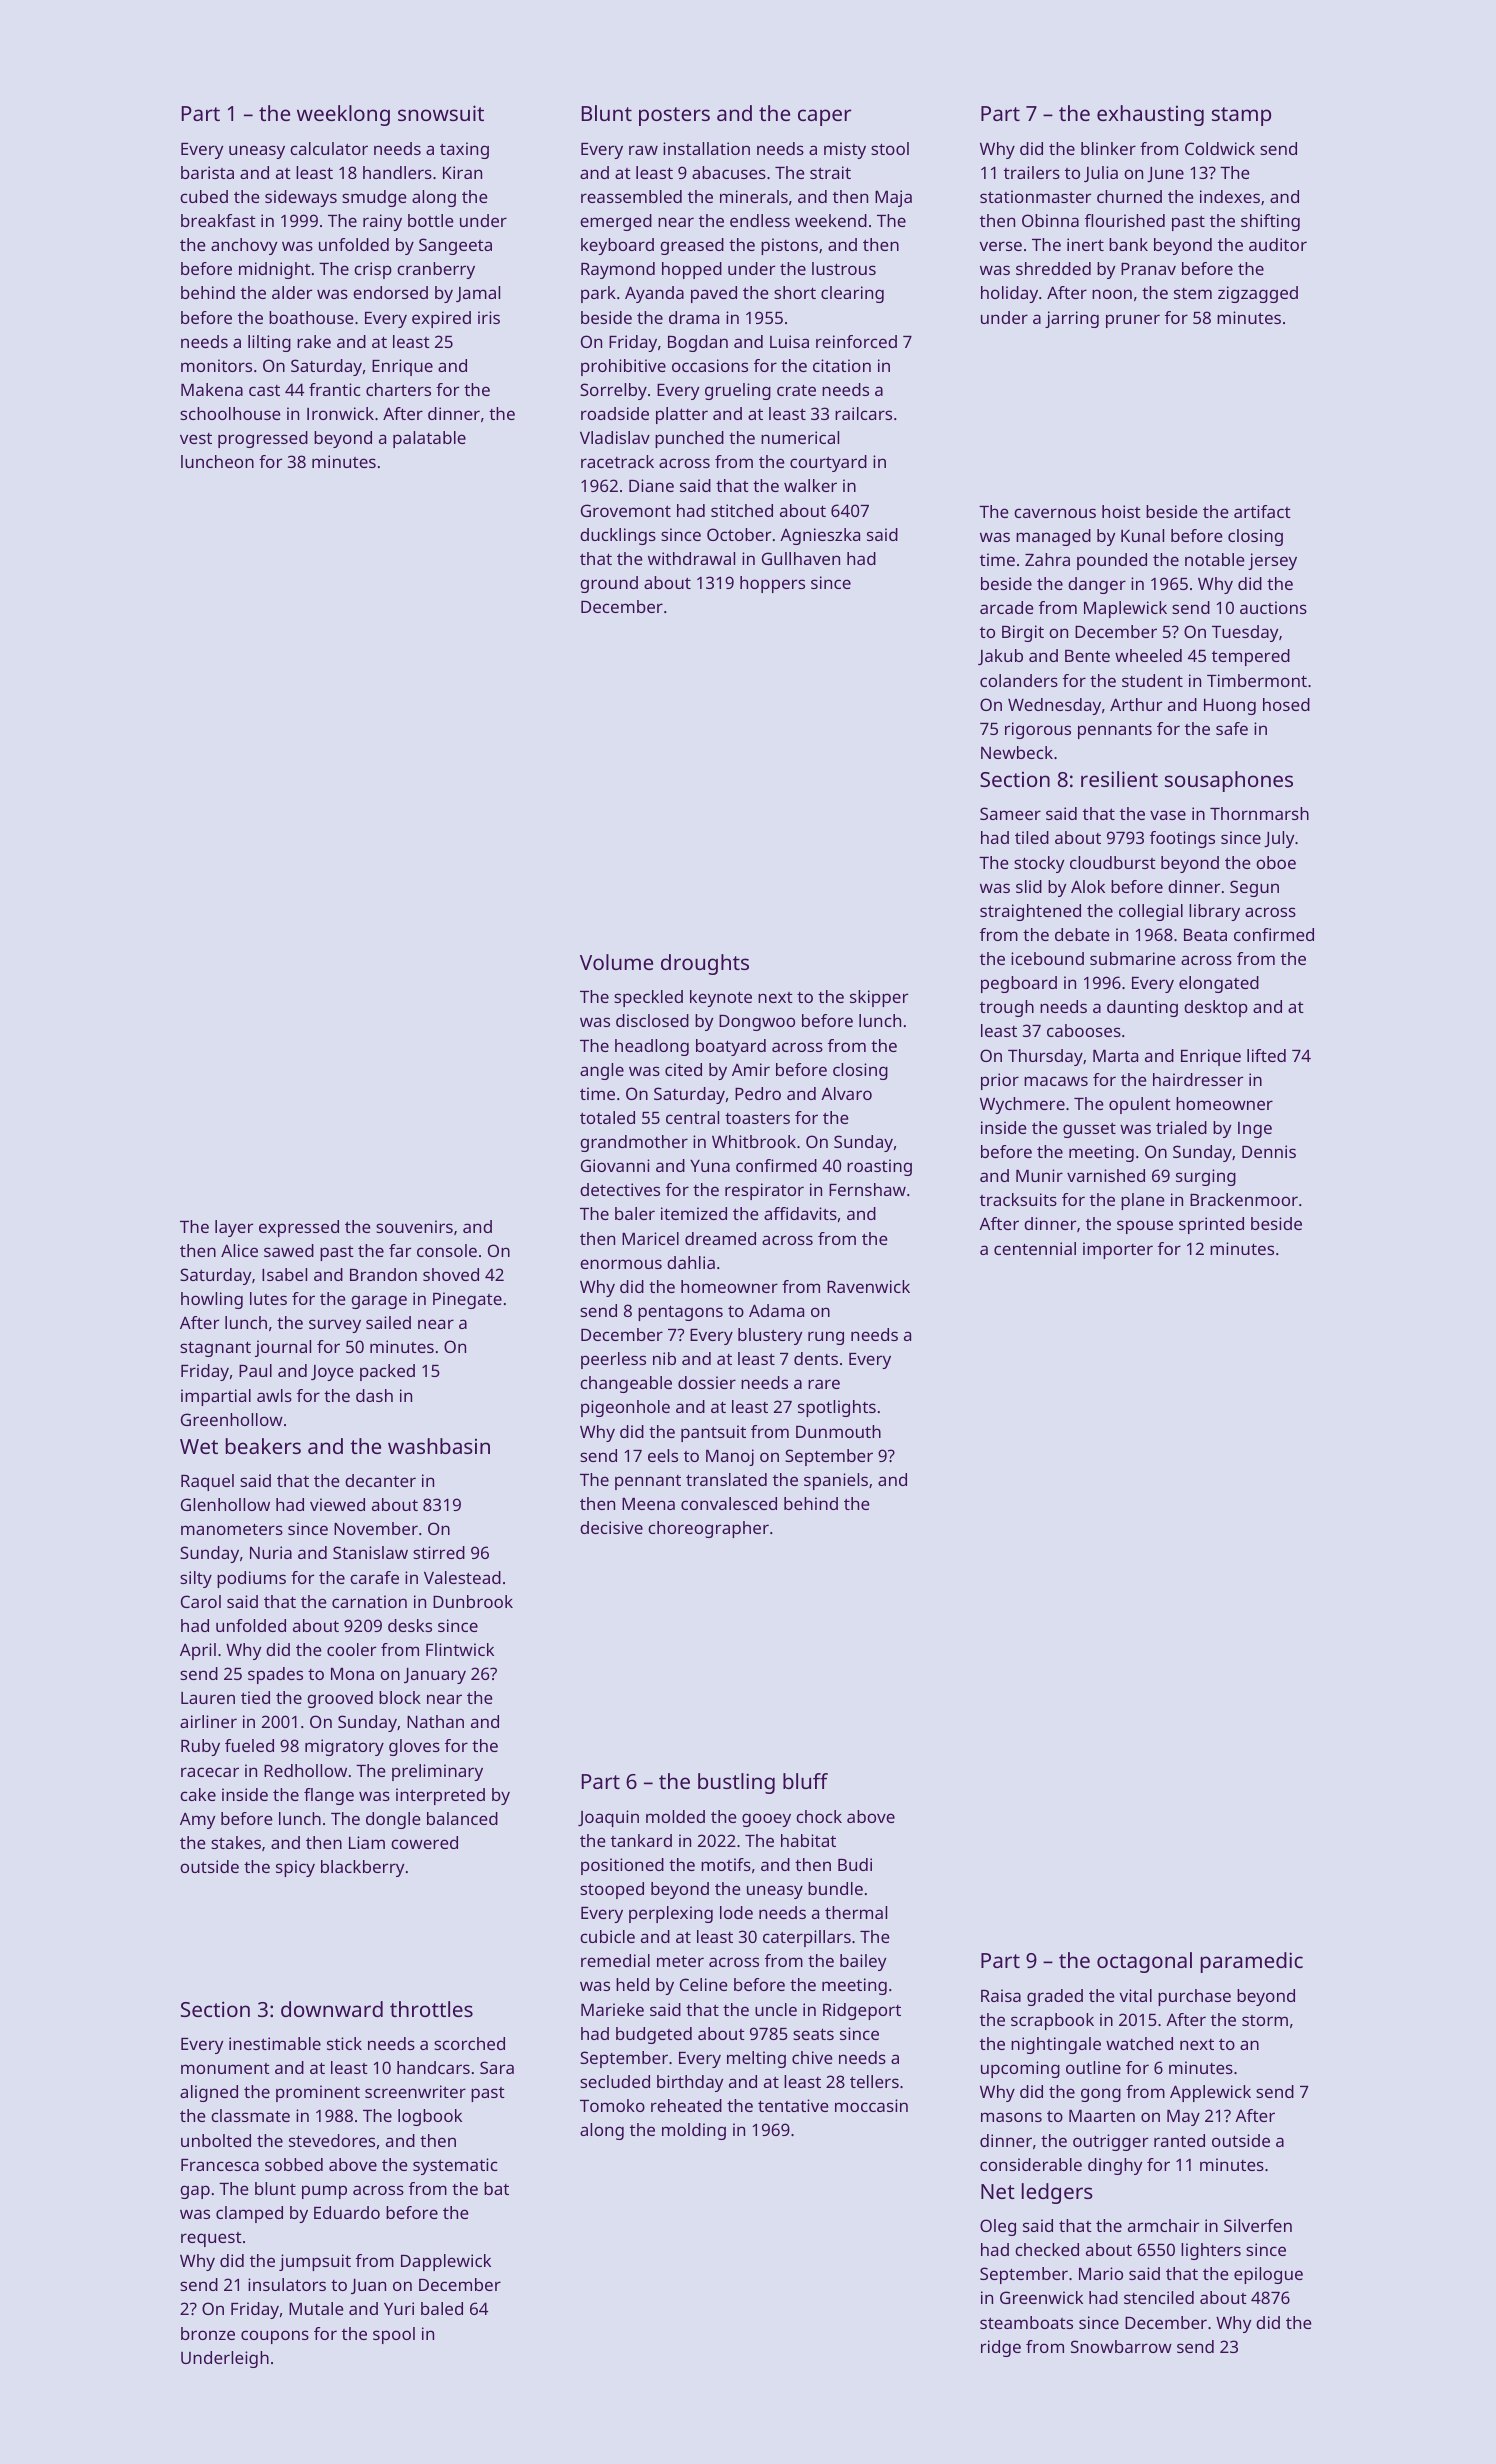 The image size is (1496, 2464). Describe the element at coordinates (694, 2131) in the screenshot. I see `molding` at that location.
